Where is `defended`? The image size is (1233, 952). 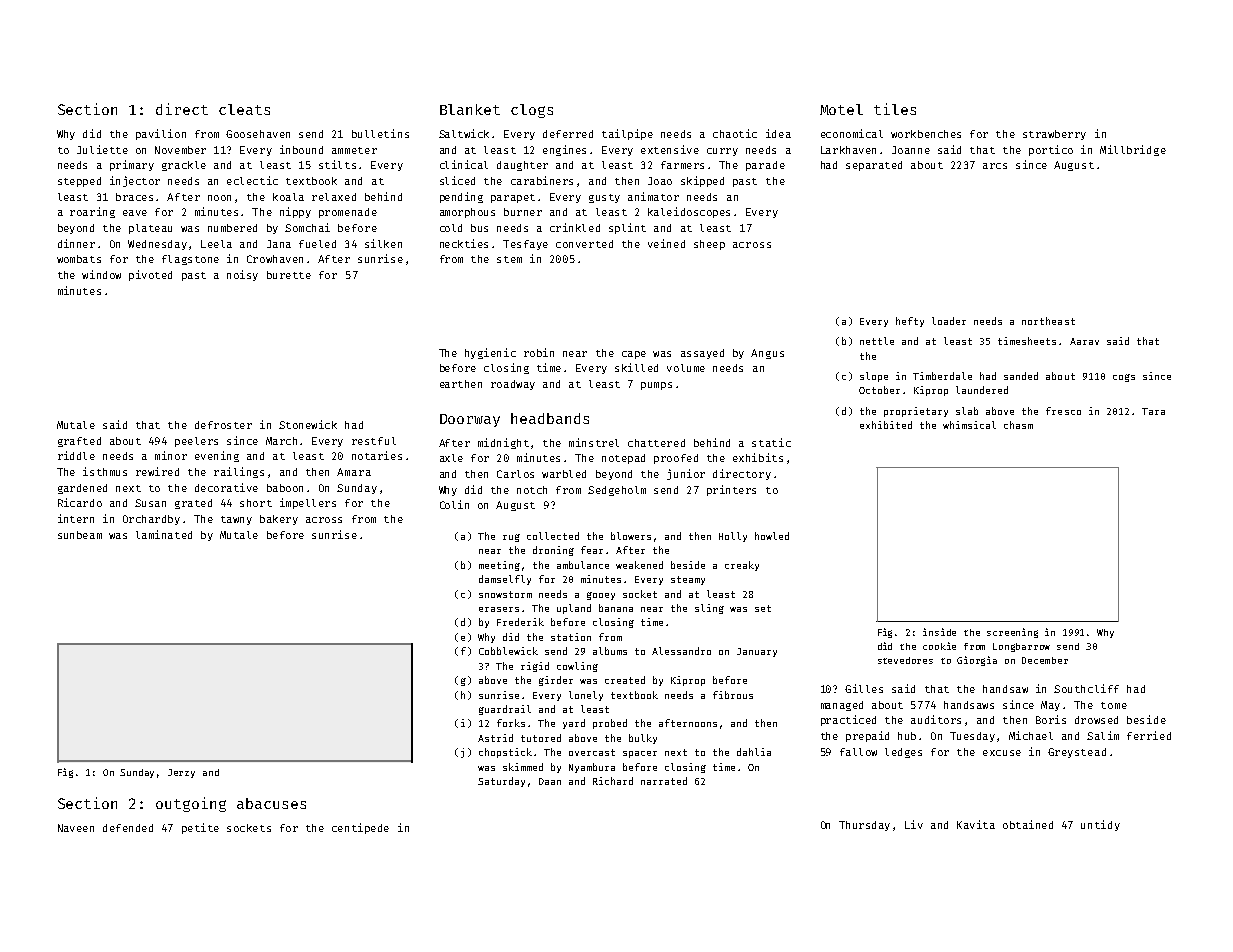 defended is located at coordinates (128, 828).
